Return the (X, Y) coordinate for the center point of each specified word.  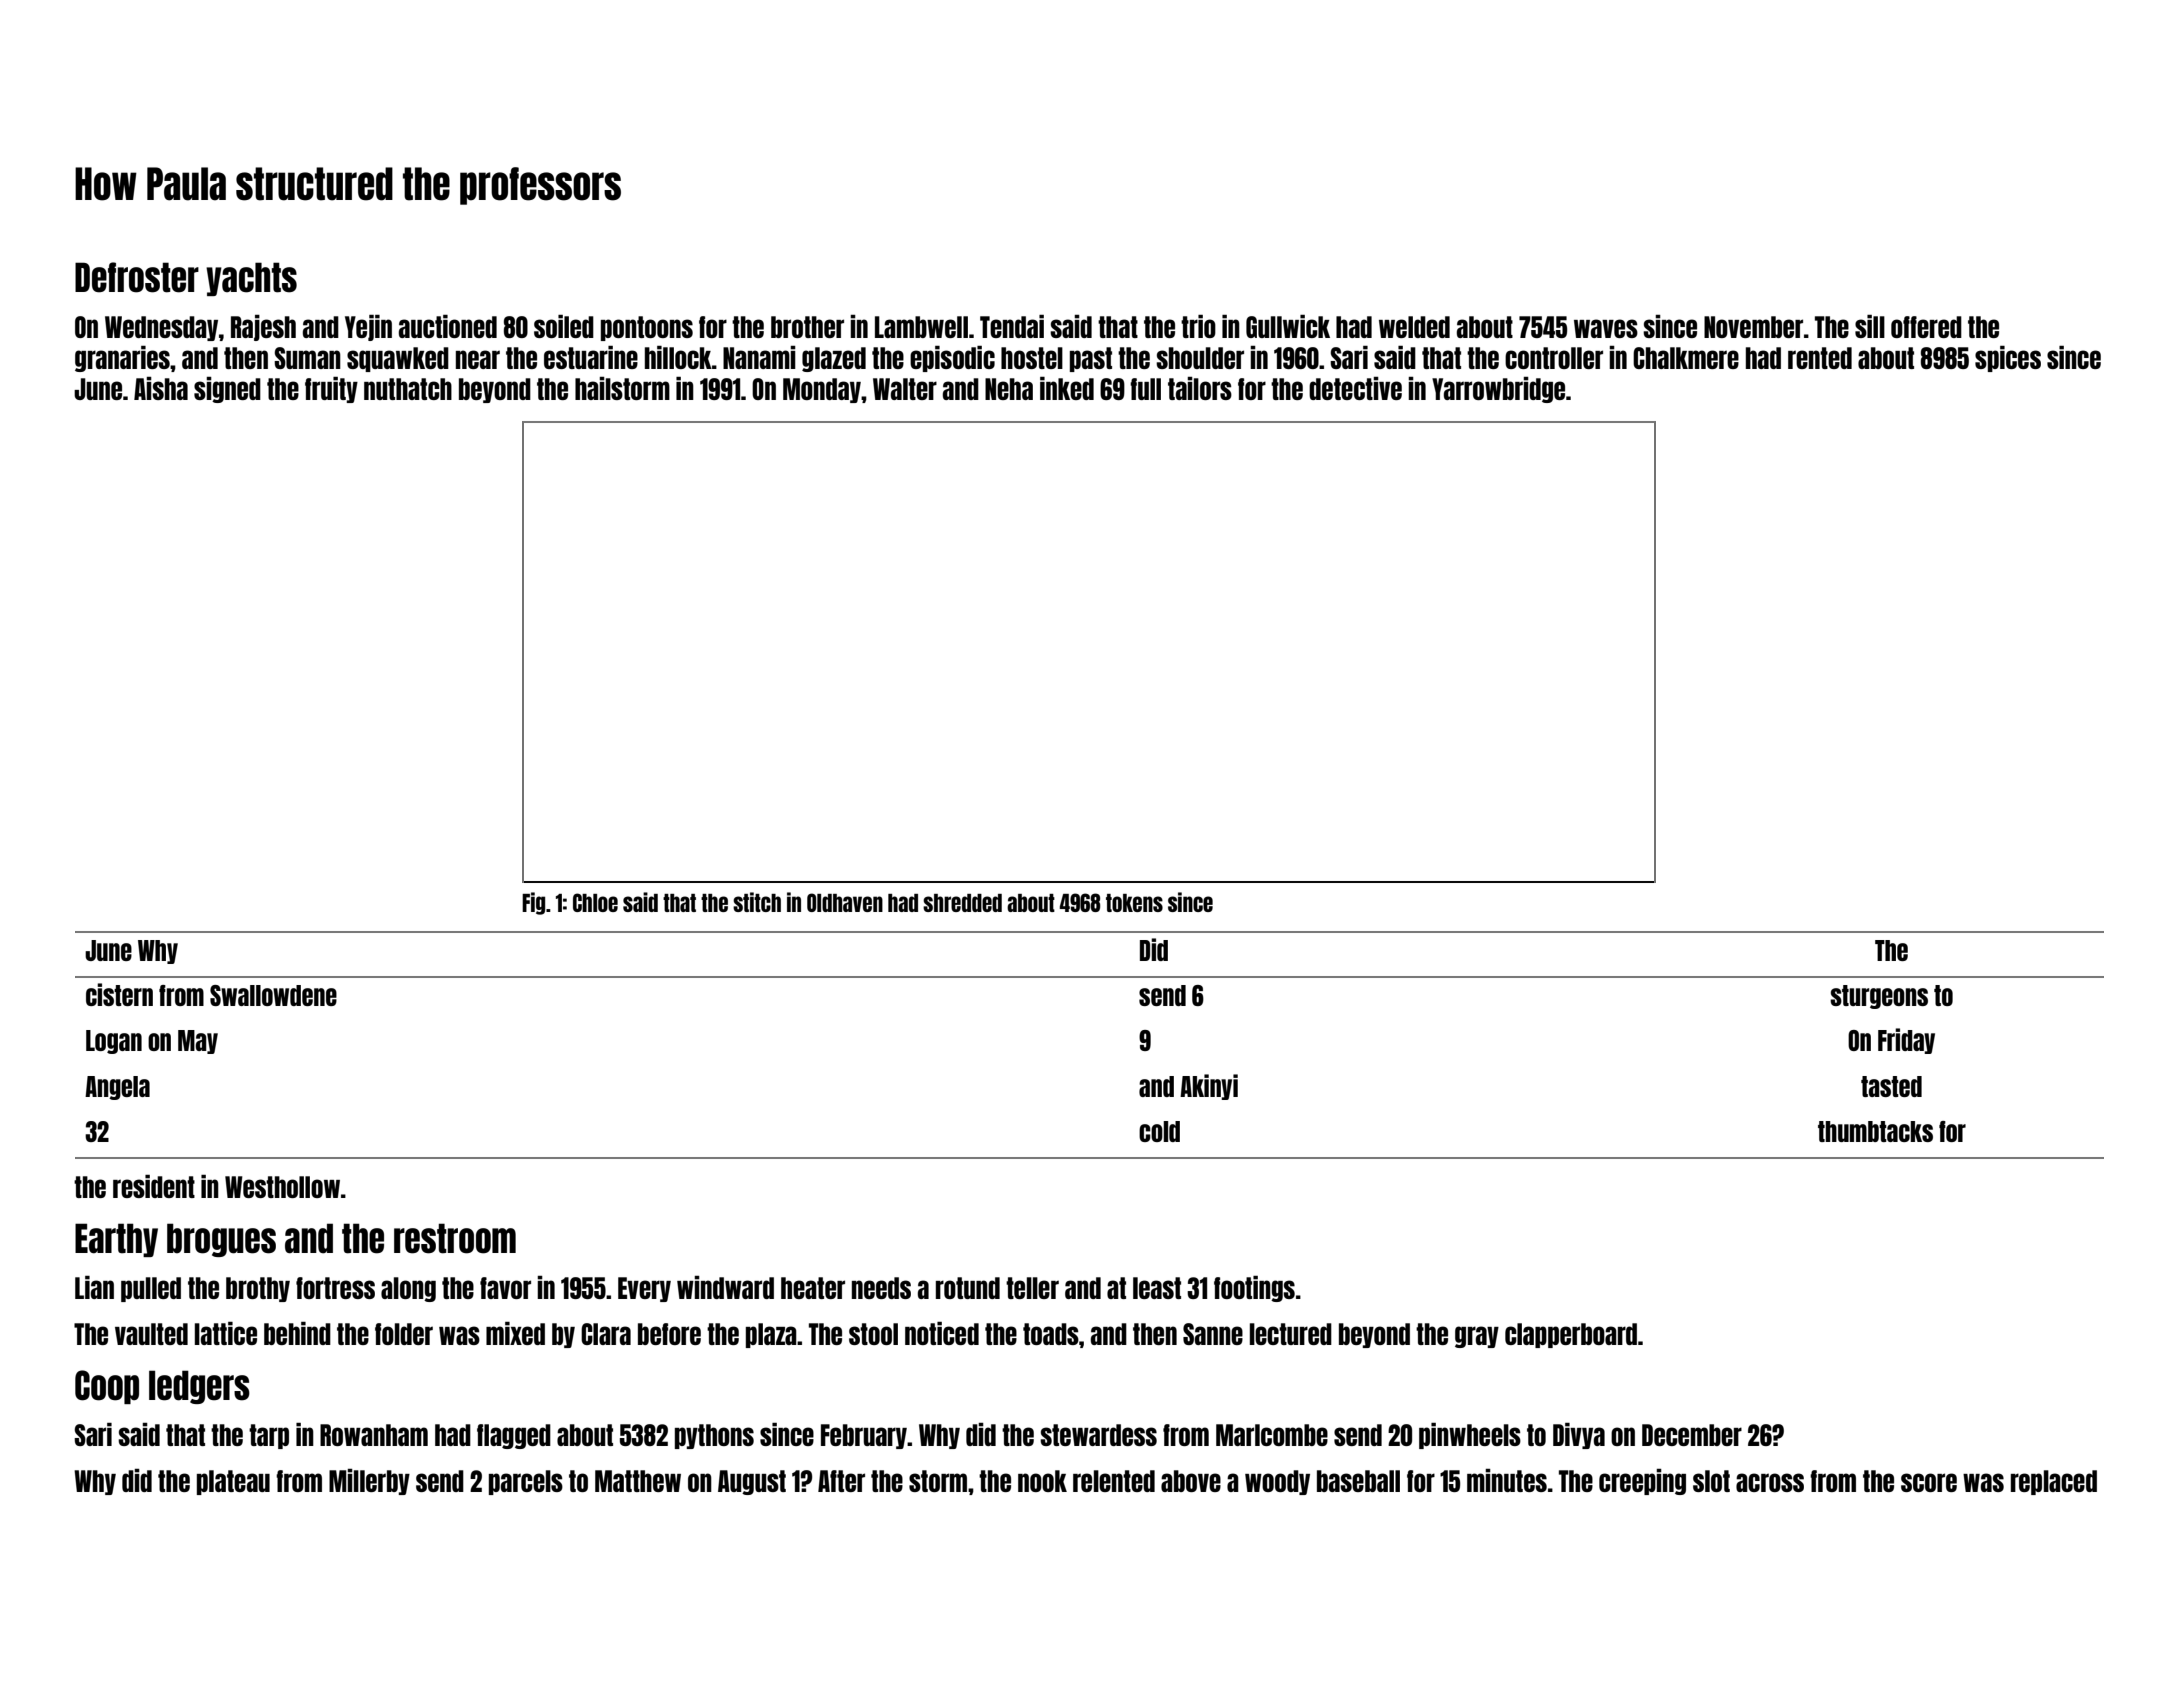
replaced (2054, 1482)
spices (2008, 359)
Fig (533, 903)
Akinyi (1209, 1087)
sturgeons (1879, 997)
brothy (258, 1289)
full (1145, 389)
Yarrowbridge (1498, 390)
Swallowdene (273, 995)
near (478, 359)
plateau (233, 1482)
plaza (771, 1335)
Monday (822, 390)
